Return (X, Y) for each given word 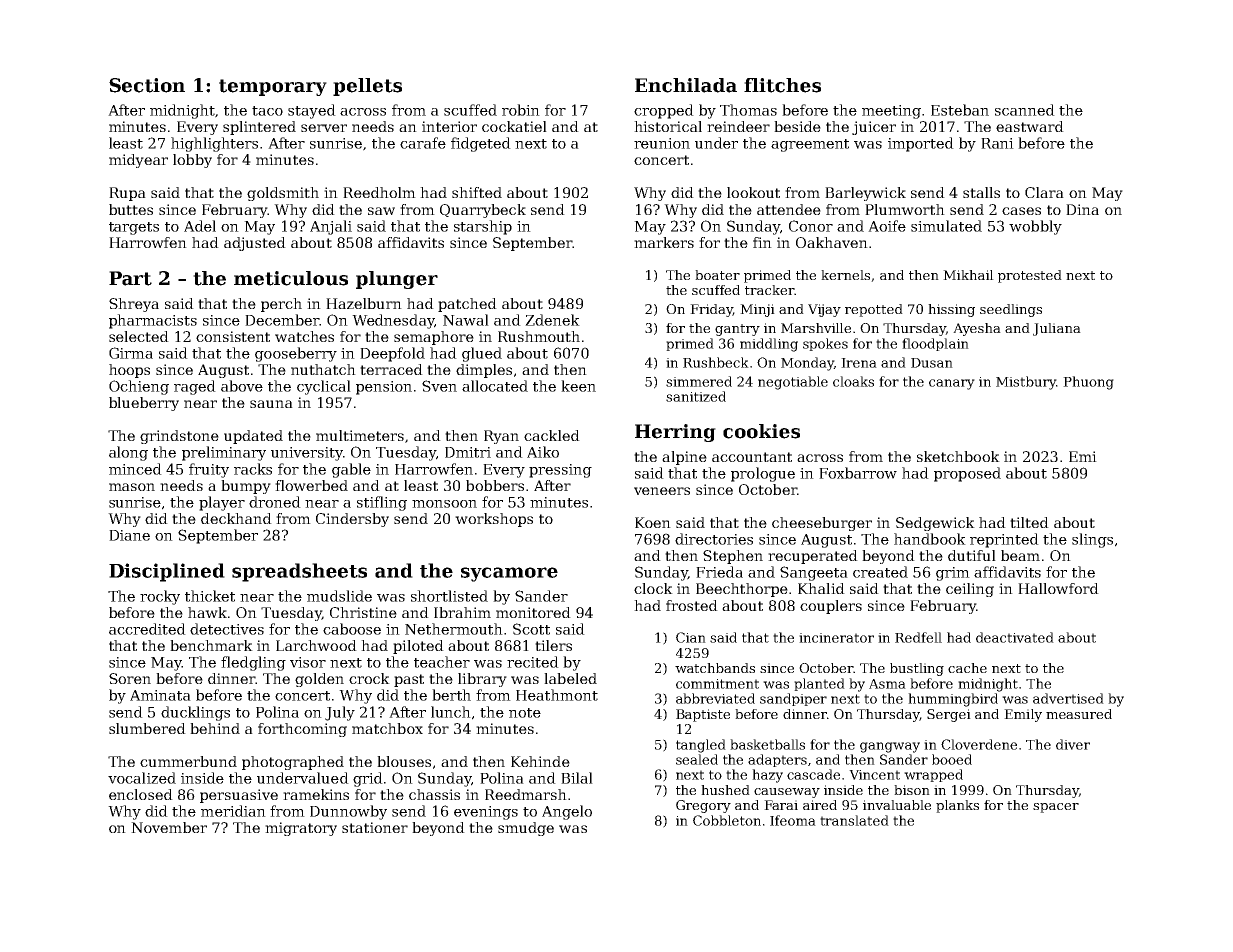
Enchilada (686, 85)
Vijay (824, 310)
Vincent (874, 775)
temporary (273, 87)
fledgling (253, 663)
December (282, 320)
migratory (301, 829)
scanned (1025, 110)
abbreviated (715, 698)
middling (769, 345)
